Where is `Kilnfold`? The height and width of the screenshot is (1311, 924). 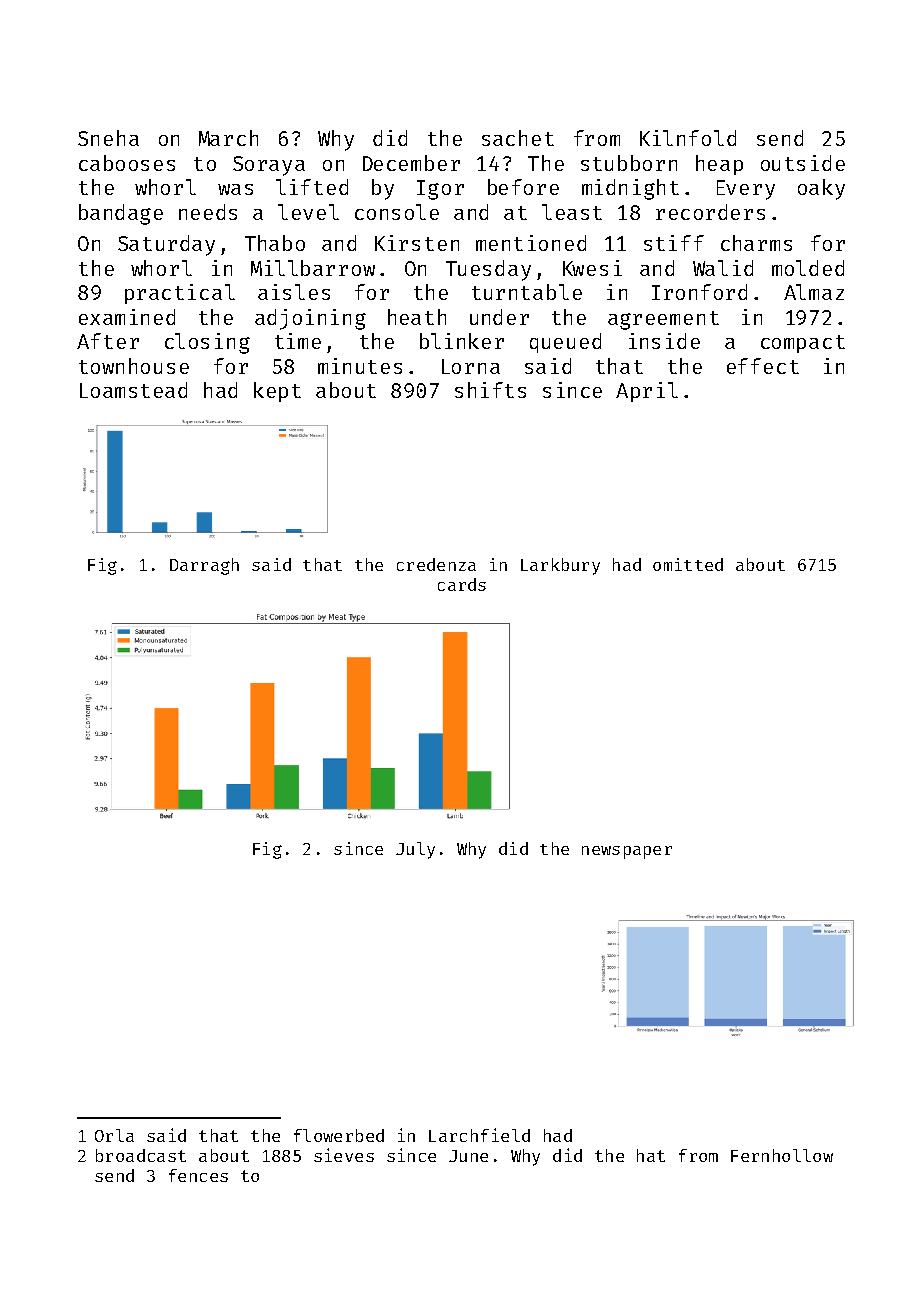 Kilnfold is located at coordinates (688, 138).
